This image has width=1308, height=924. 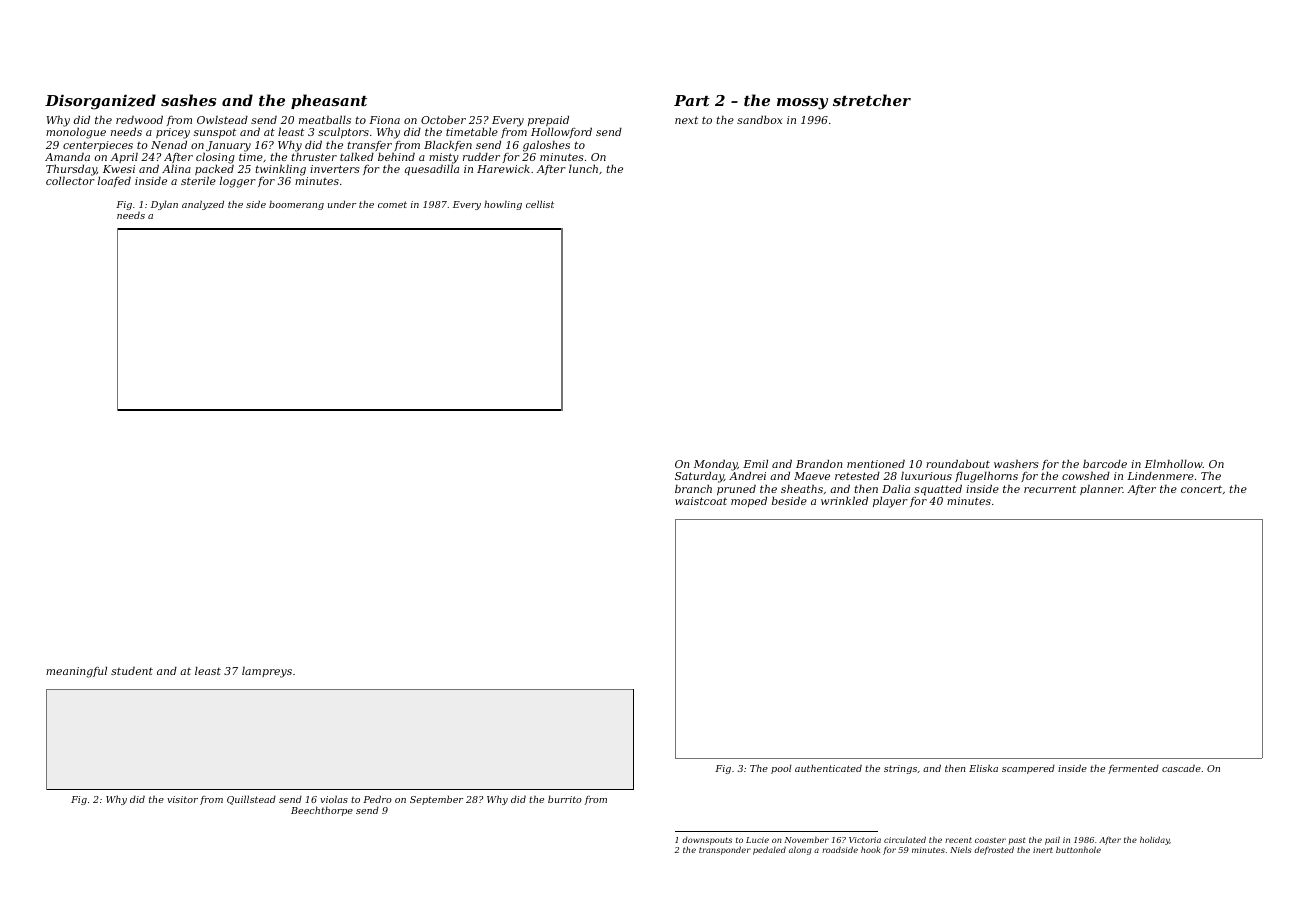 I want to click on washers, so click(x=1016, y=463).
